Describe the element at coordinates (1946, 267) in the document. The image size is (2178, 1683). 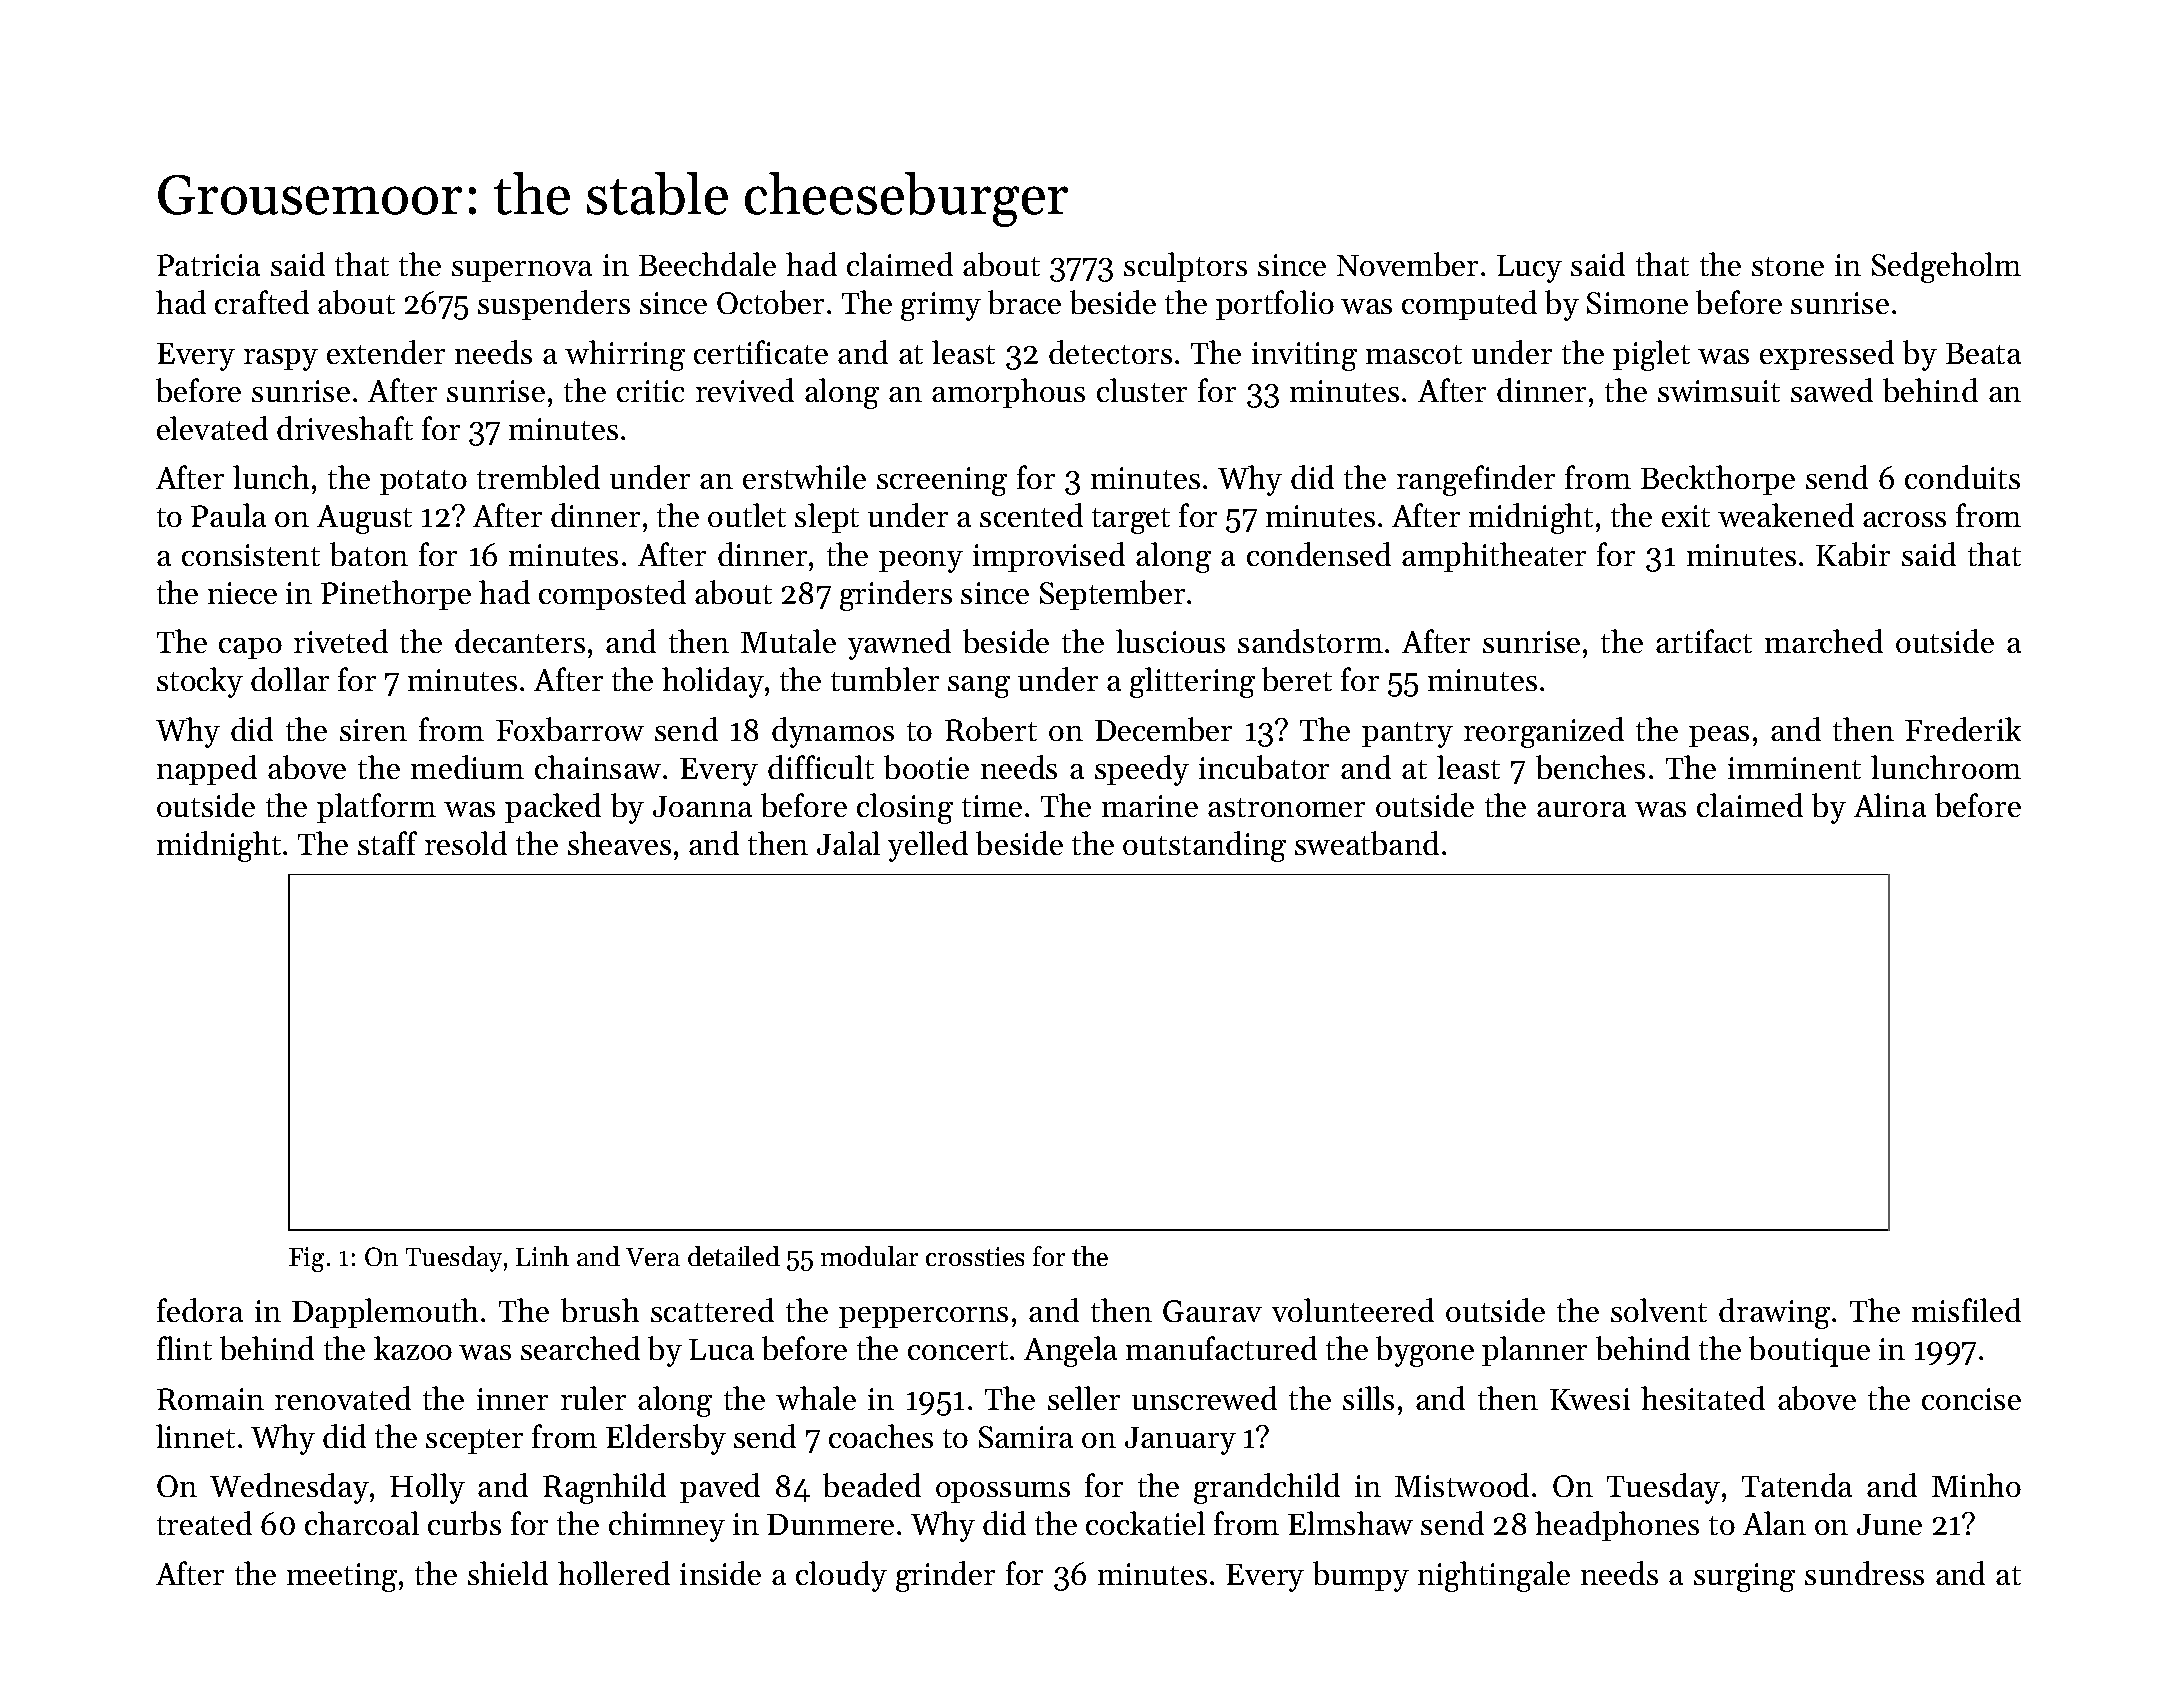
I see `Sedgeholm` at that location.
